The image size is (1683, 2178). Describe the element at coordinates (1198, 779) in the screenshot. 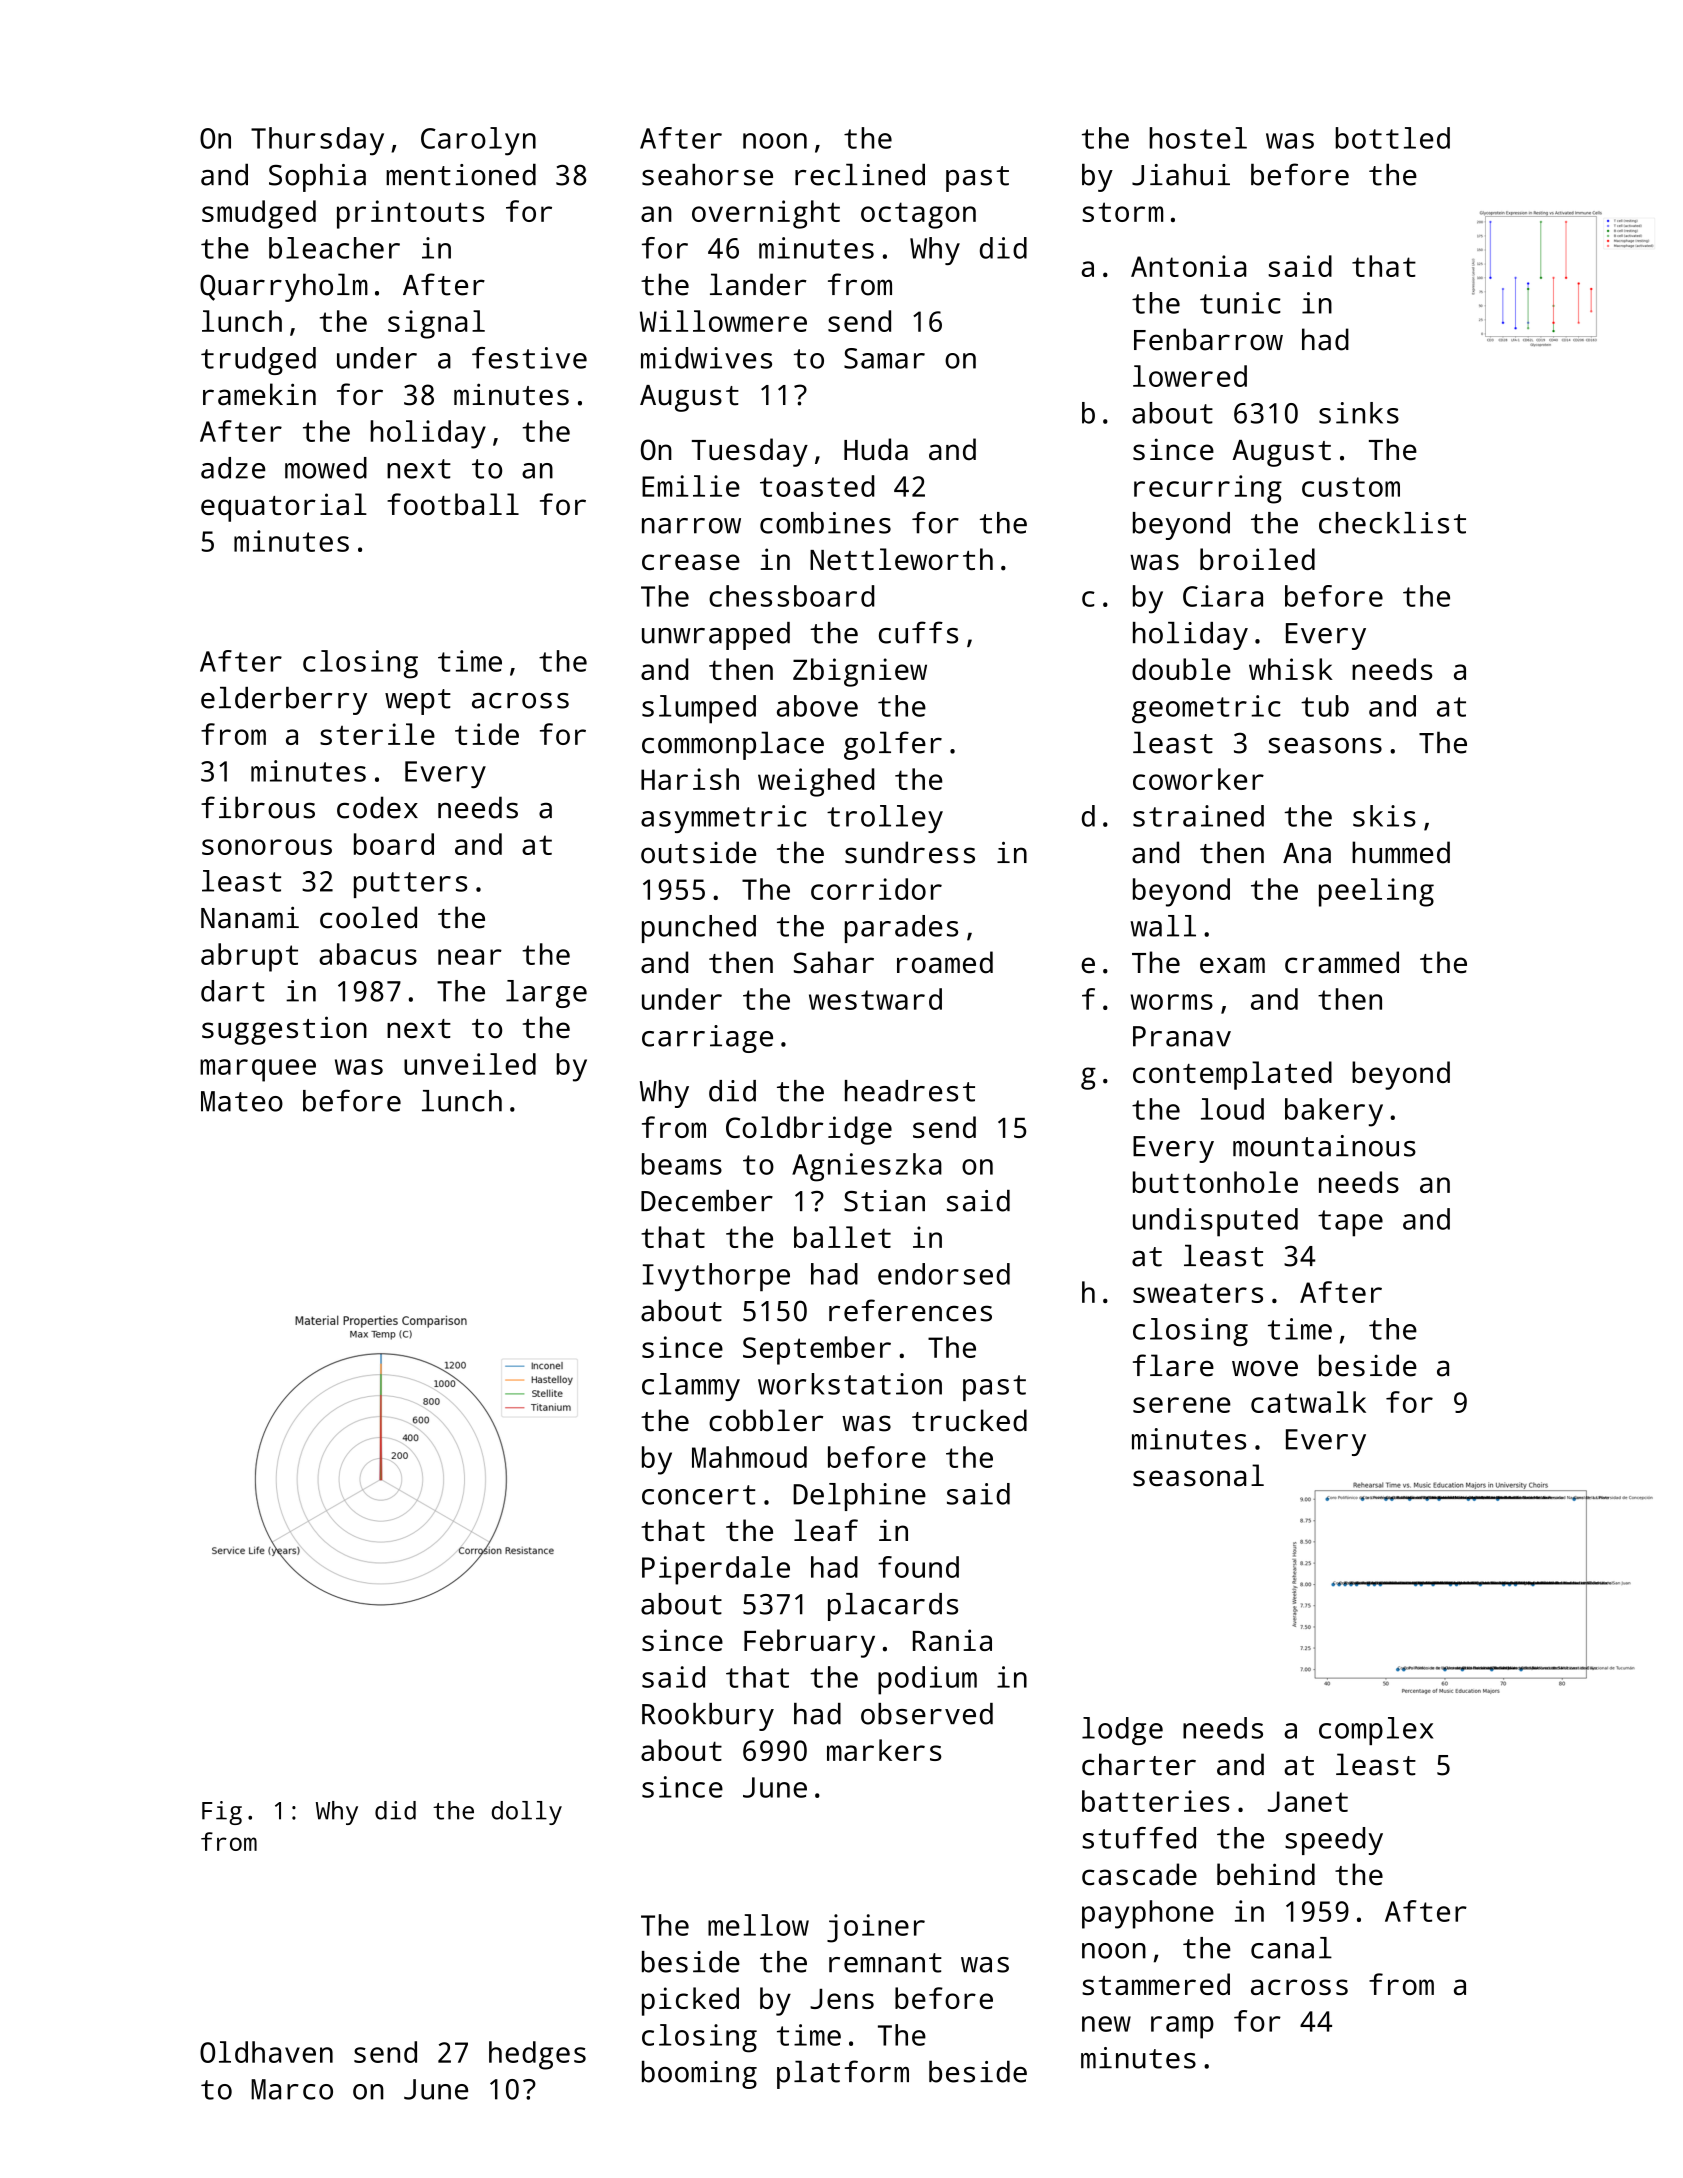

I see `coworker` at that location.
